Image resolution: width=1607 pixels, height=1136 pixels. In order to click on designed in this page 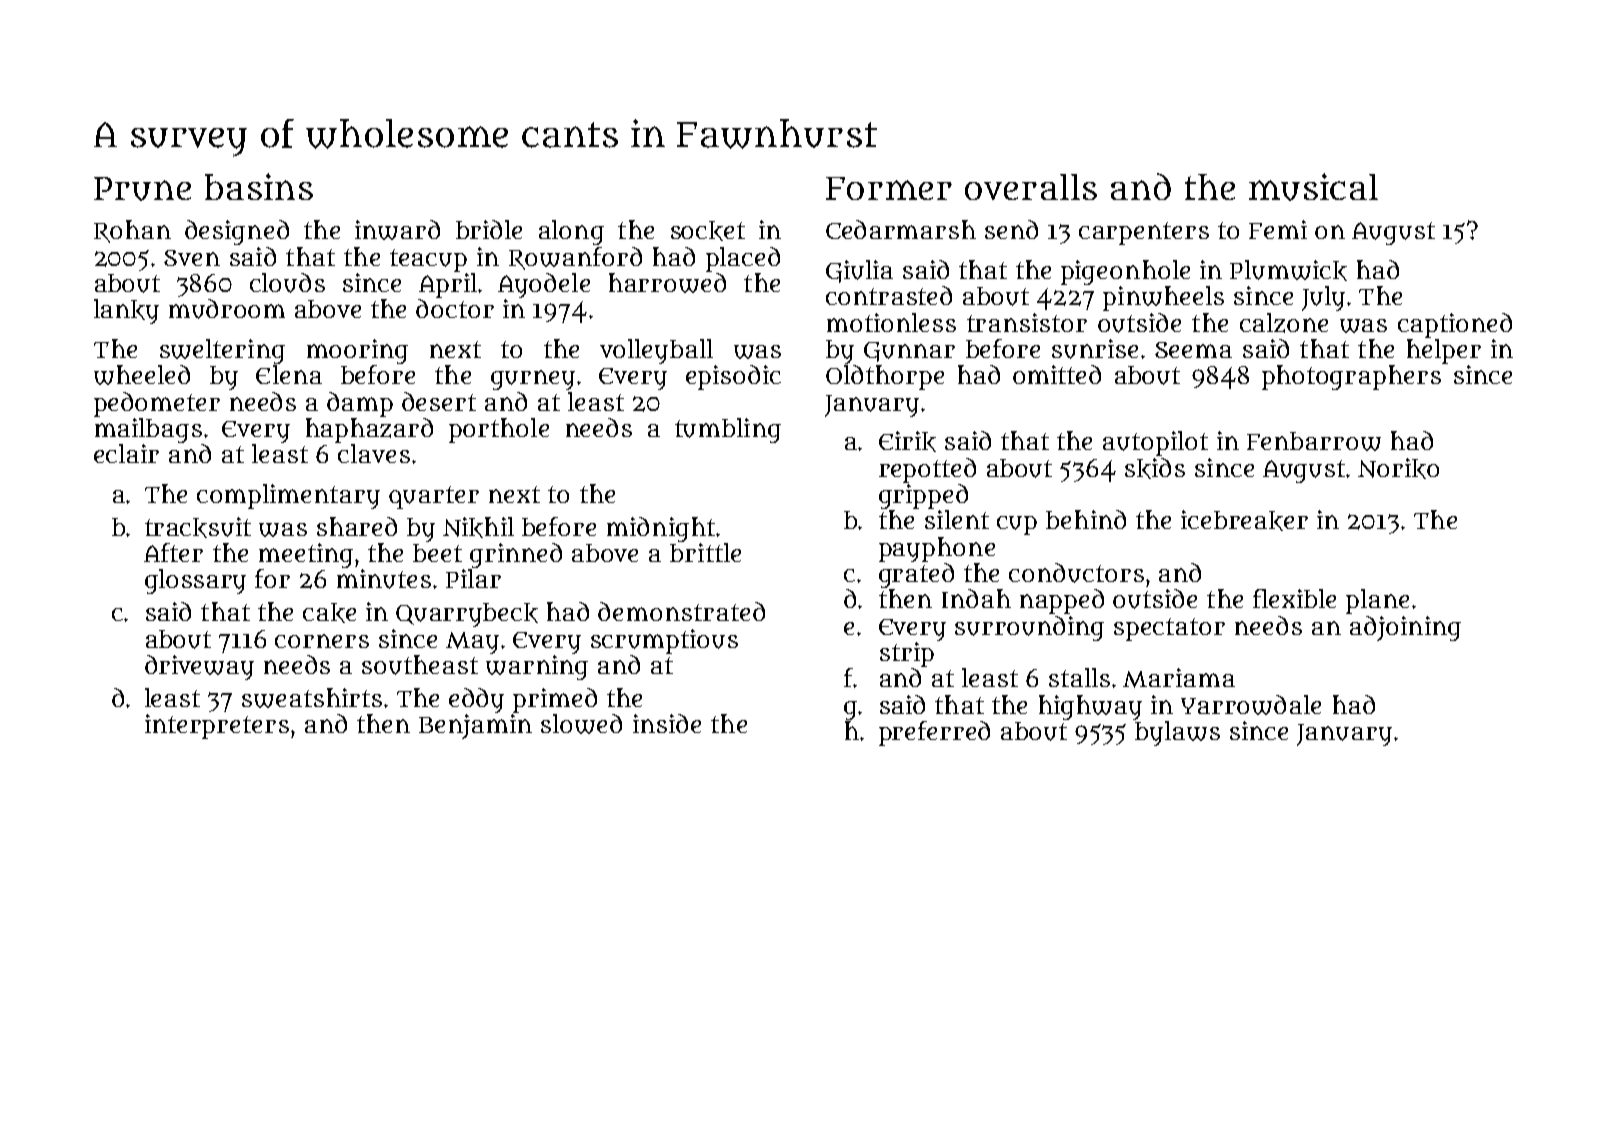, I will do `click(237, 232)`.
